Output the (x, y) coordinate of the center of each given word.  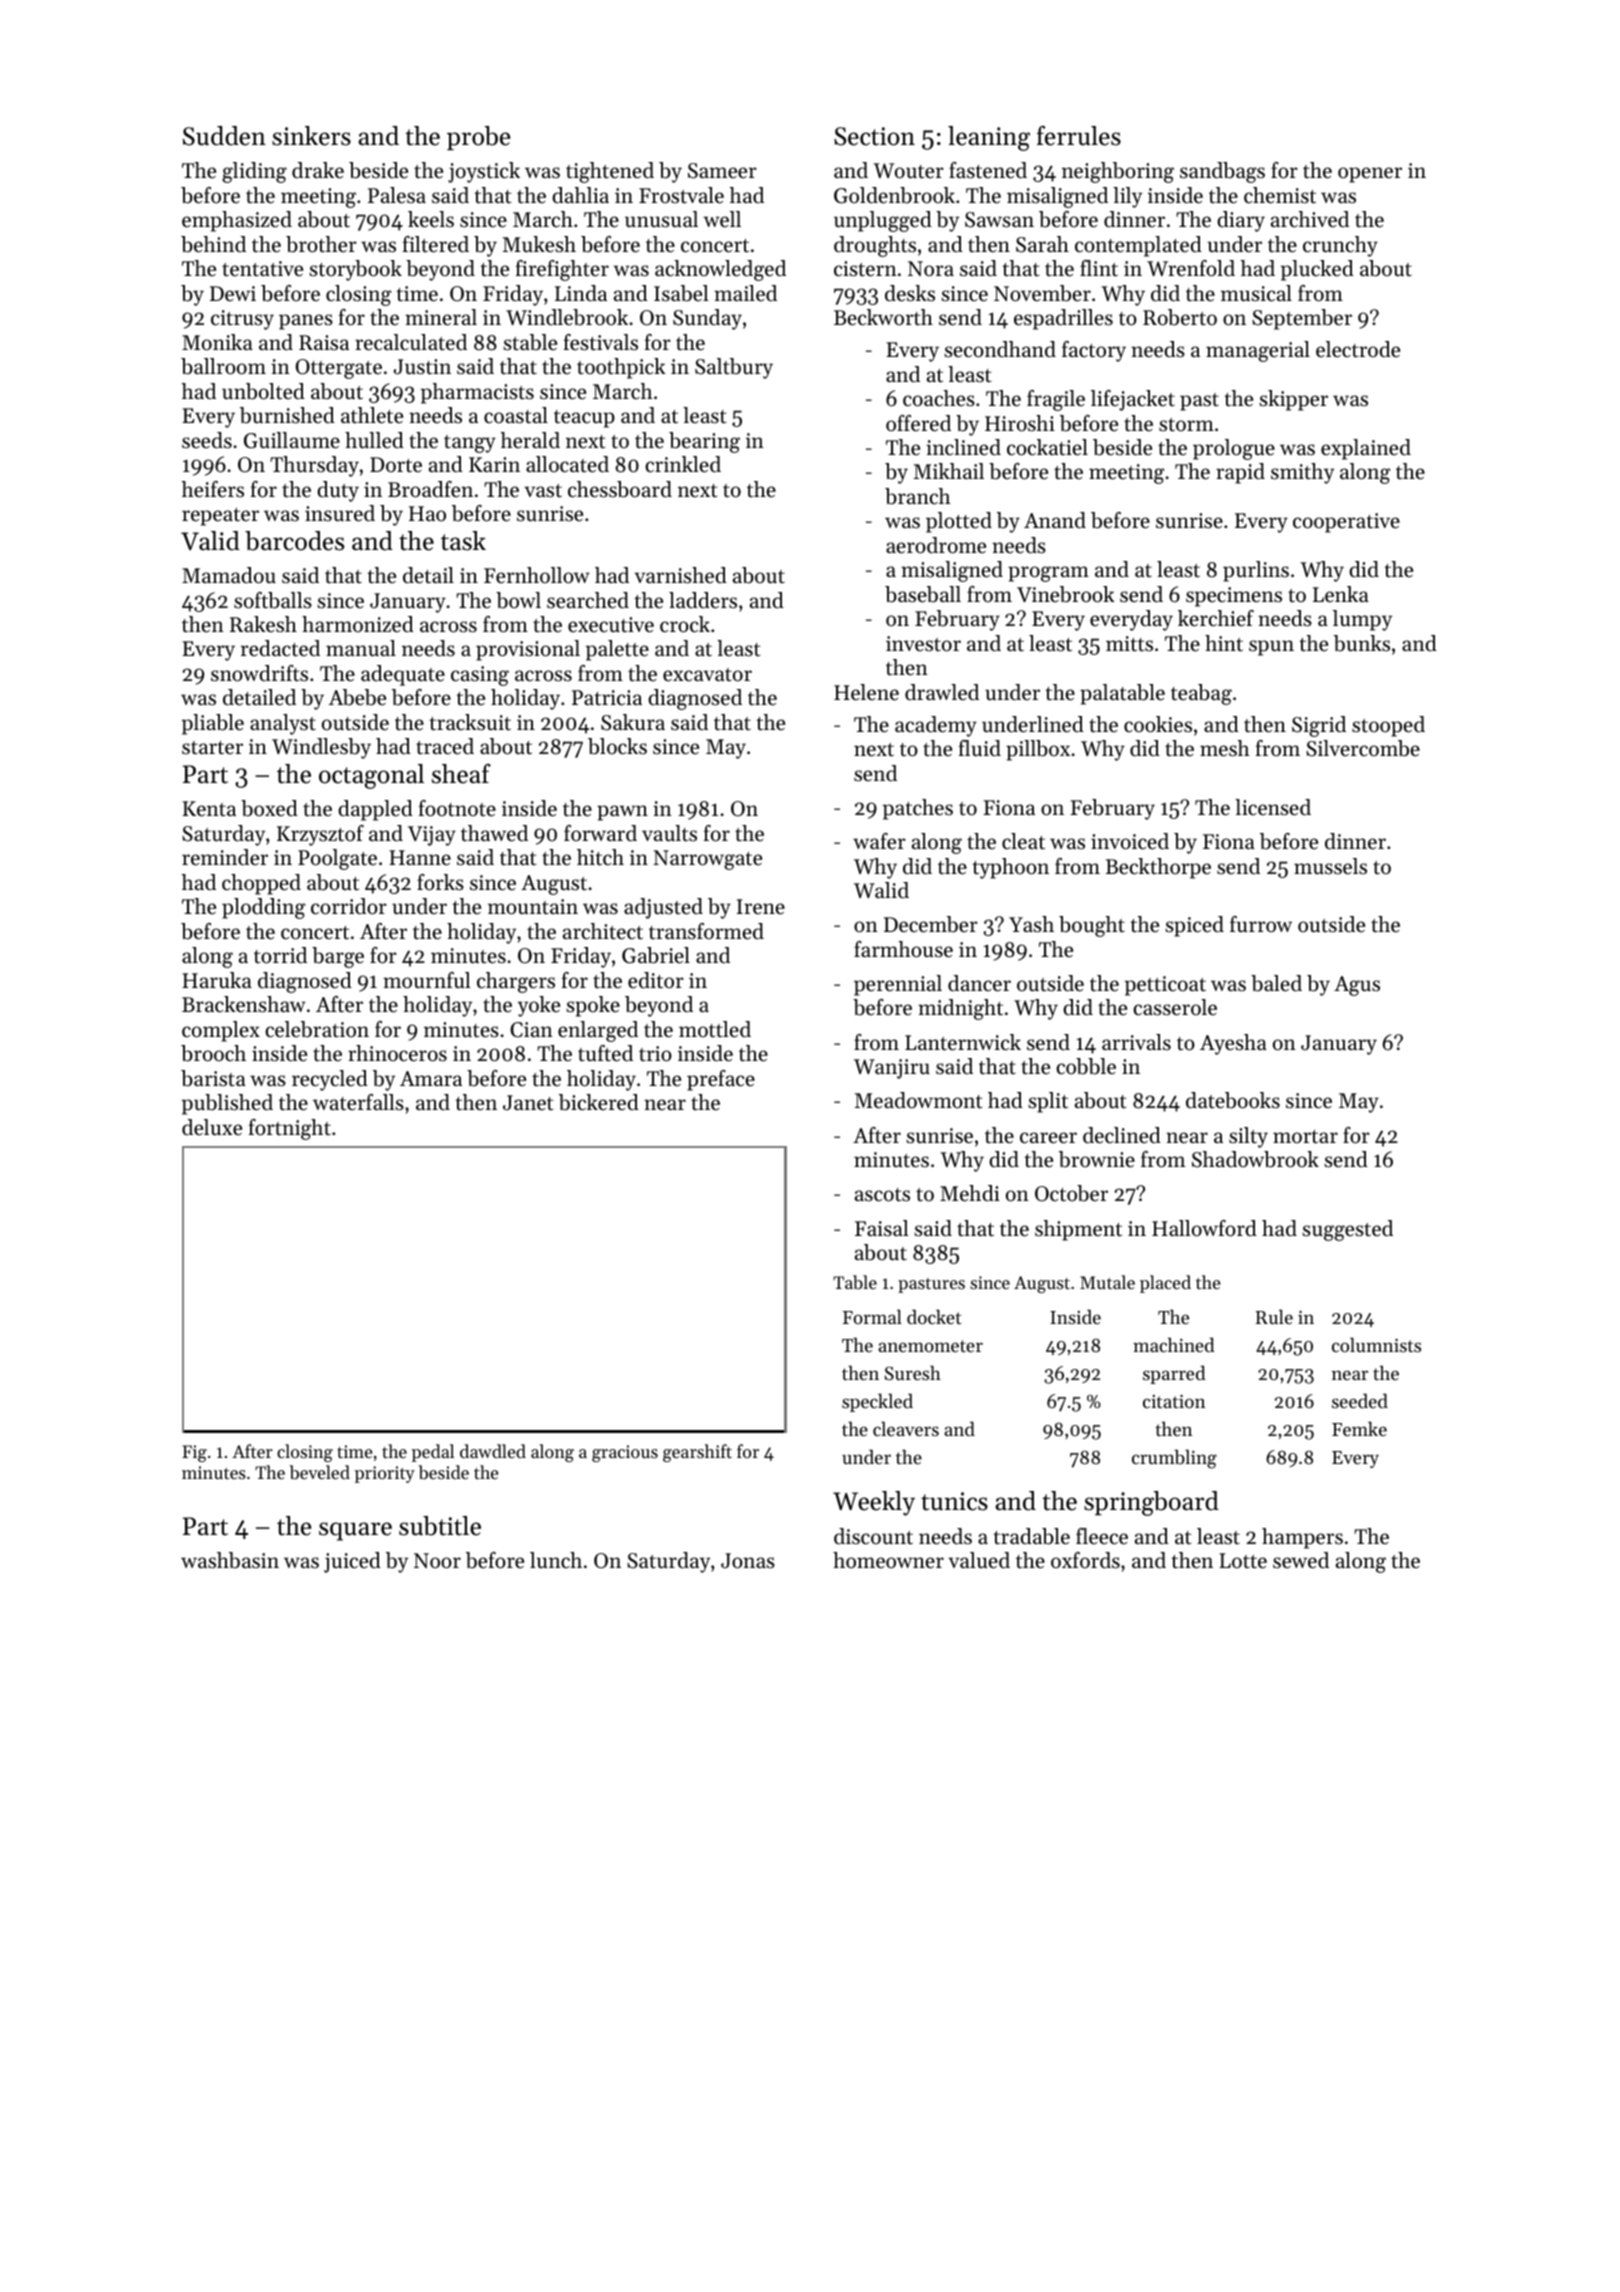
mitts (1129, 644)
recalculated (411, 342)
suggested (1347, 1230)
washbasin (230, 1560)
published (227, 1104)
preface (721, 1080)
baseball (923, 594)
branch (918, 496)
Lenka (1341, 594)
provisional (528, 650)
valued (979, 1560)
